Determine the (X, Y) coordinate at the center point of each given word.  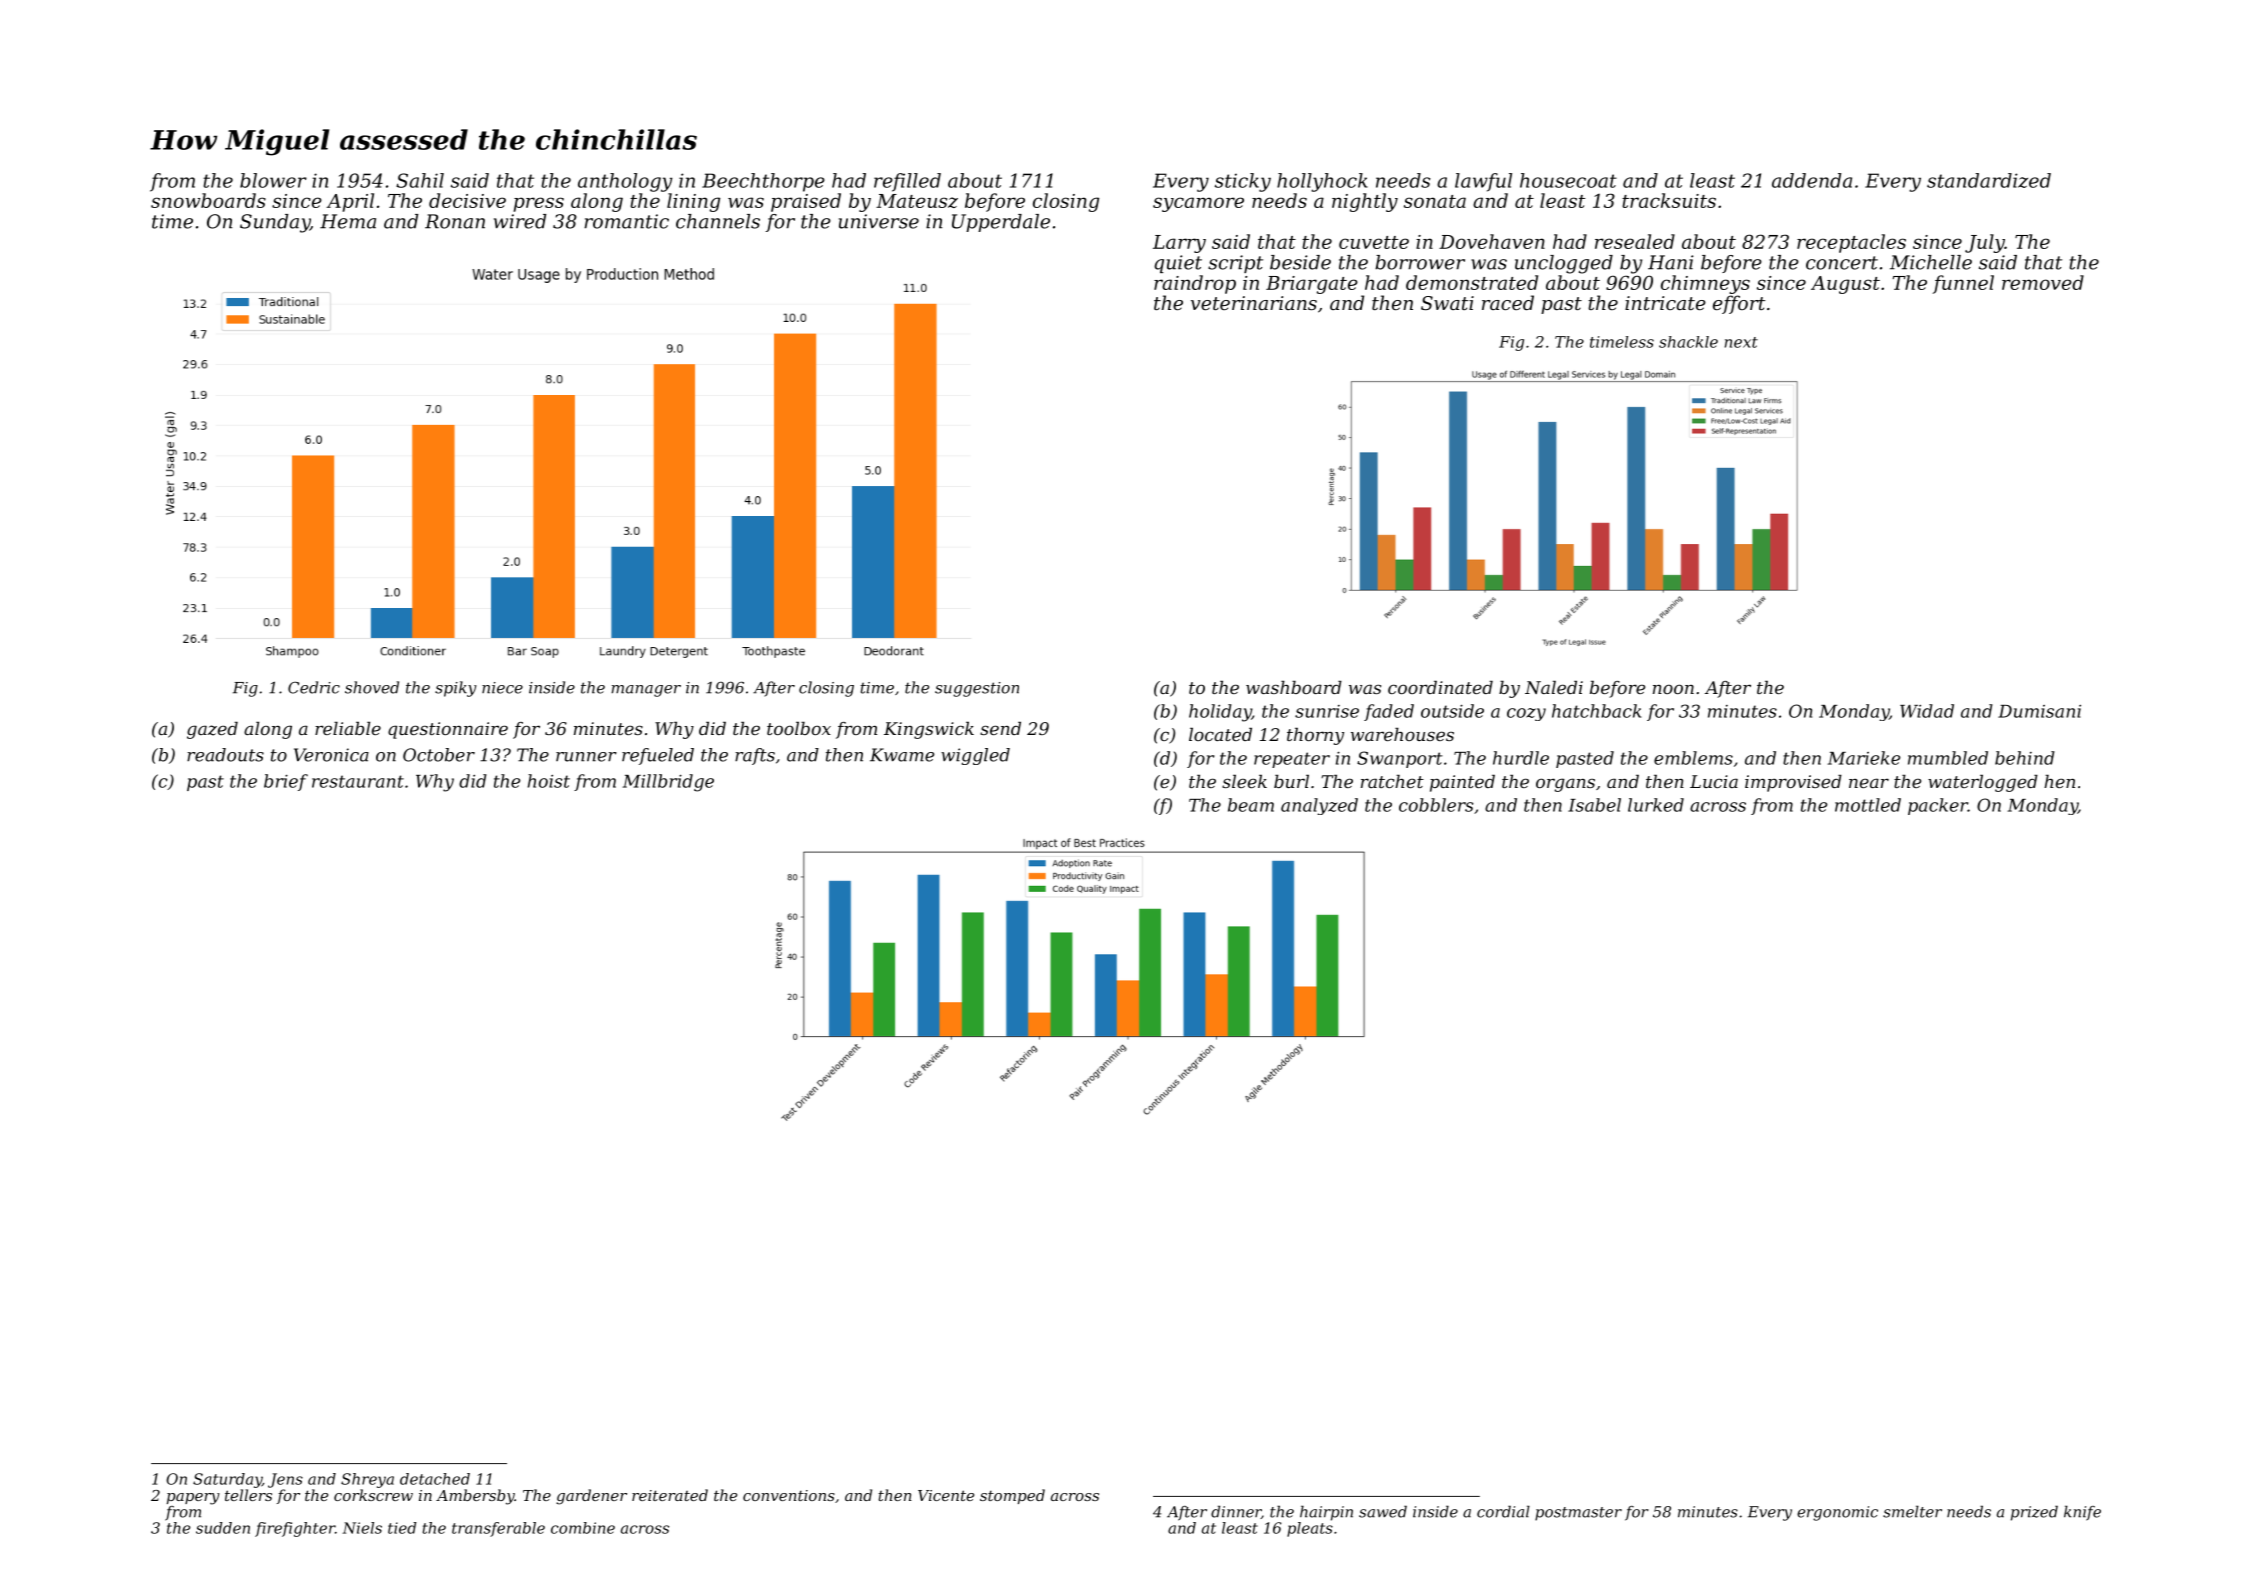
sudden (223, 1528)
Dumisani (2039, 711)
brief (286, 782)
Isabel (1594, 805)
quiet (1178, 264)
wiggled (975, 756)
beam (1251, 805)
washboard (1294, 687)
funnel (1963, 284)
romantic (626, 221)
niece (502, 688)
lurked (1656, 805)
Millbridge (668, 783)
